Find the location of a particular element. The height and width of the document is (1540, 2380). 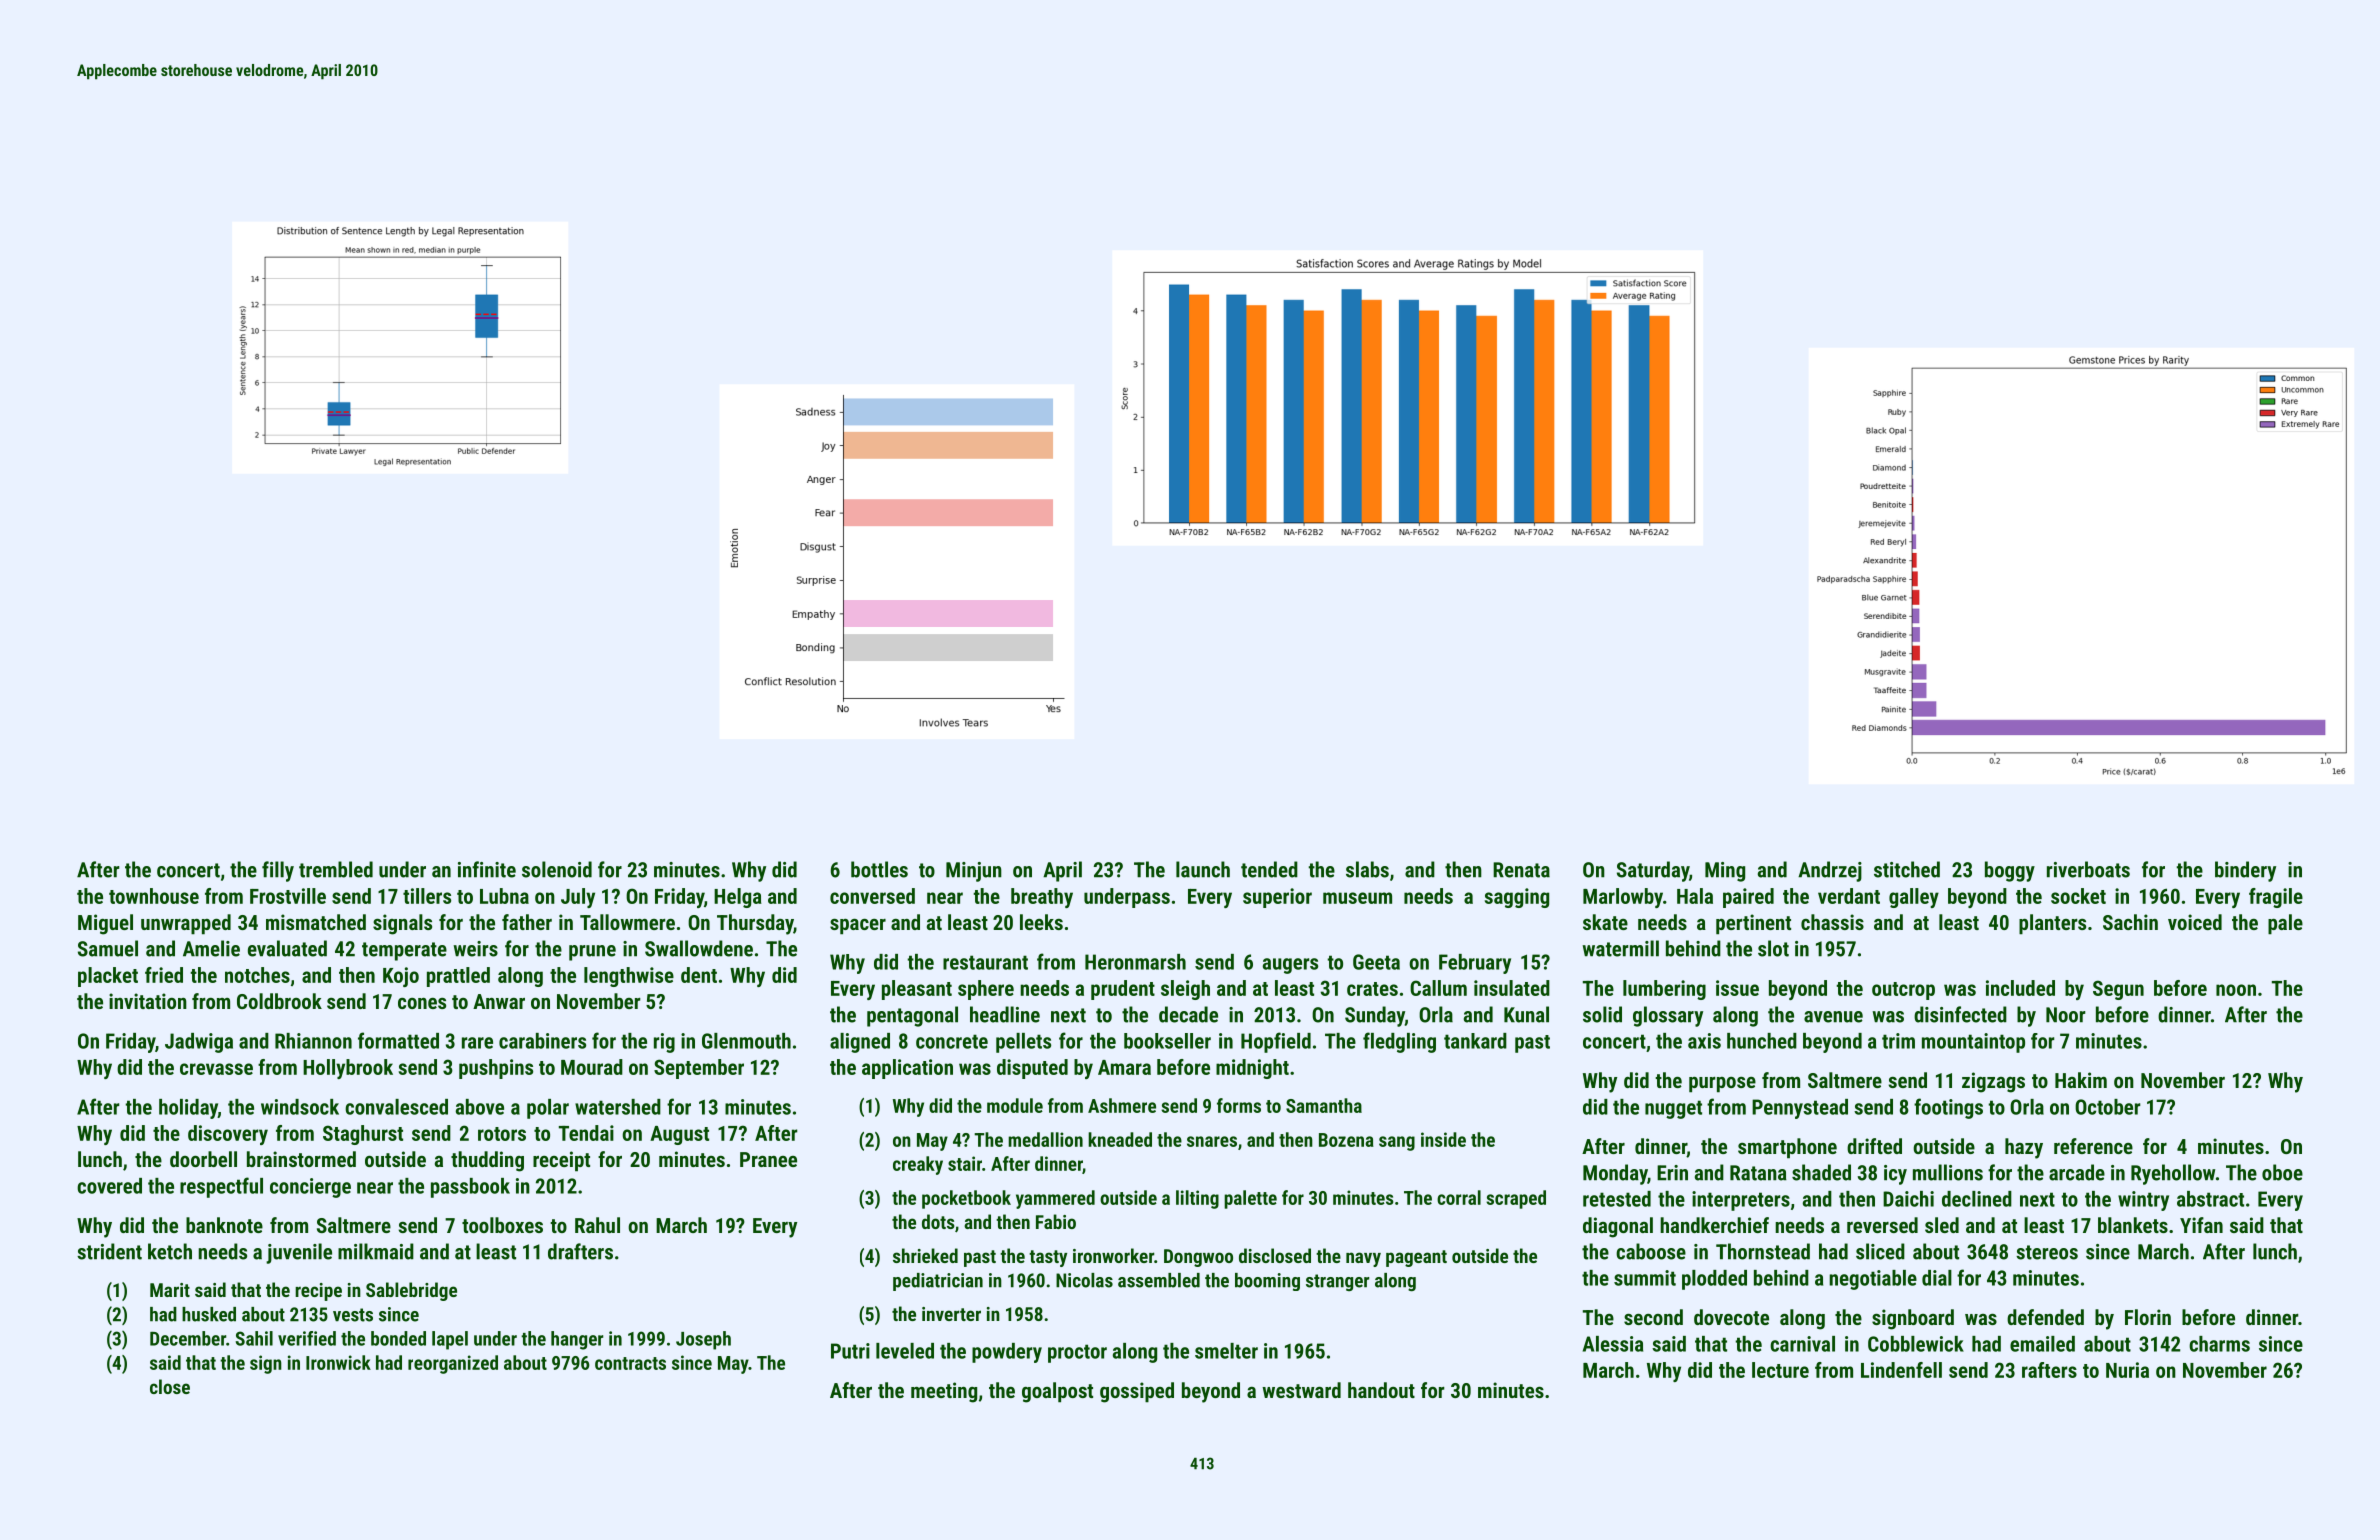

Anwar is located at coordinates (499, 1001).
